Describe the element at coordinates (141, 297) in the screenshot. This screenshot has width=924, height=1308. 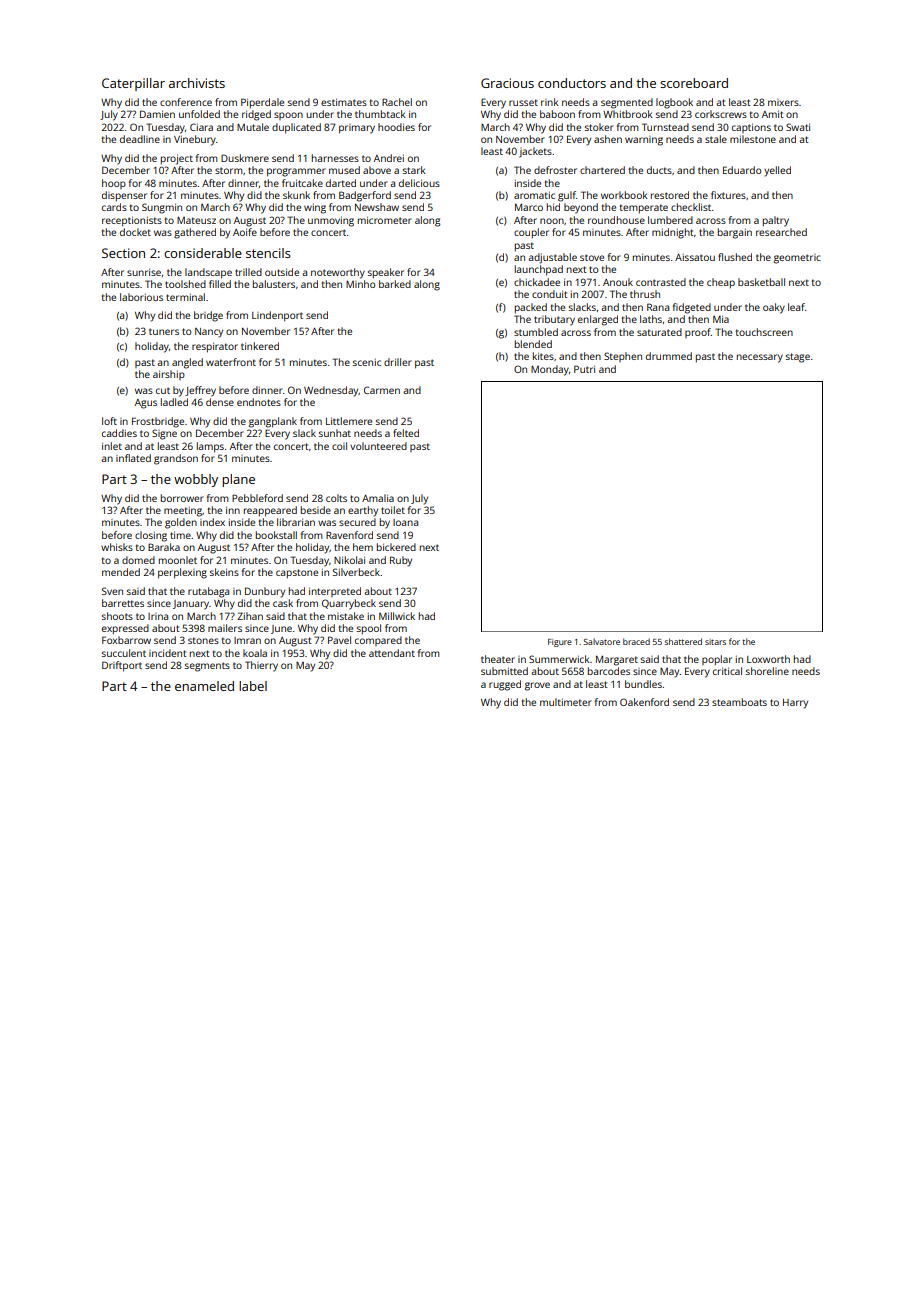
I see `laborious` at that location.
